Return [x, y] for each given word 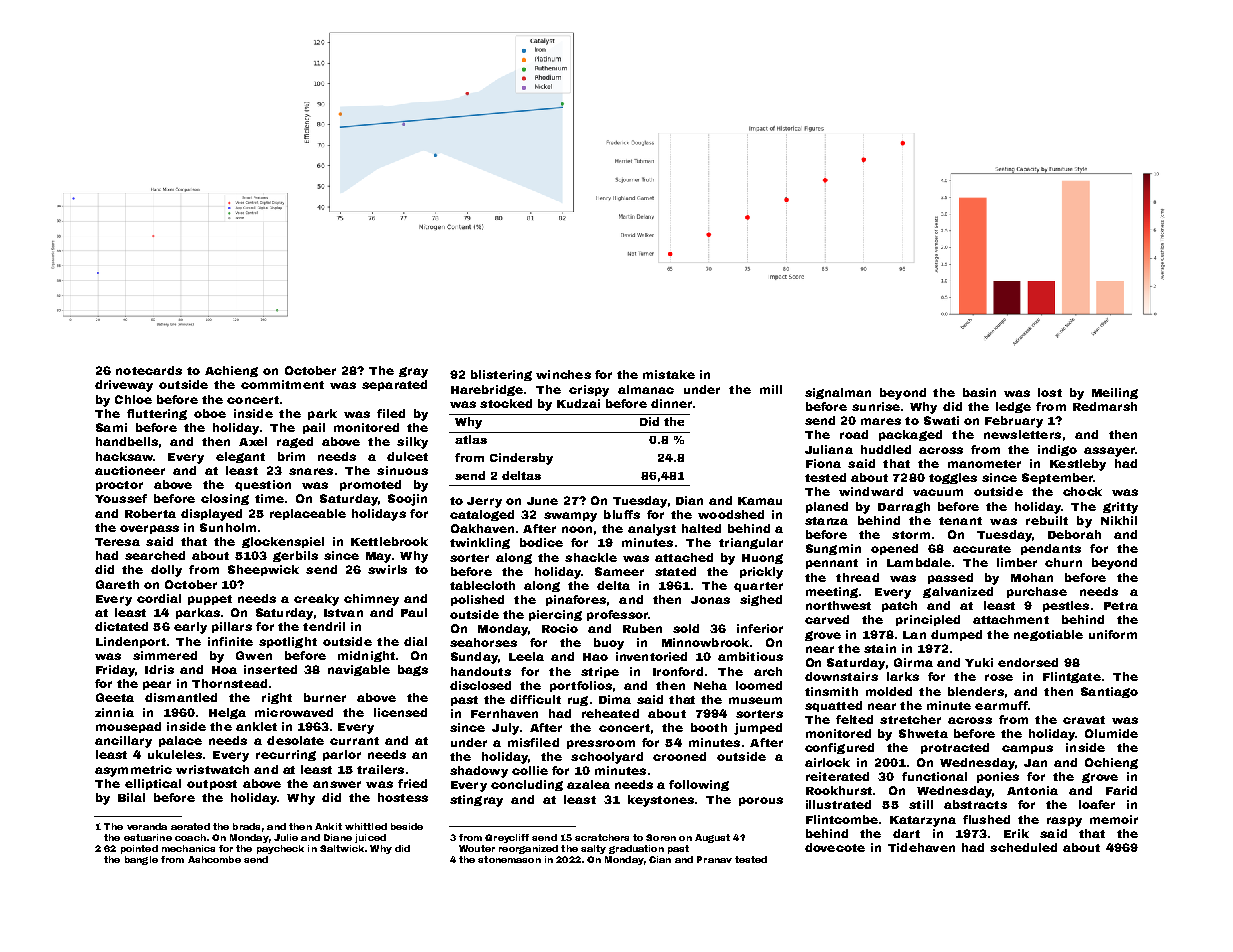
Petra [1121, 606]
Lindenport [131, 642]
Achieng [231, 371]
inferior [760, 628]
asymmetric [133, 771]
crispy [589, 391]
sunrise [876, 406]
